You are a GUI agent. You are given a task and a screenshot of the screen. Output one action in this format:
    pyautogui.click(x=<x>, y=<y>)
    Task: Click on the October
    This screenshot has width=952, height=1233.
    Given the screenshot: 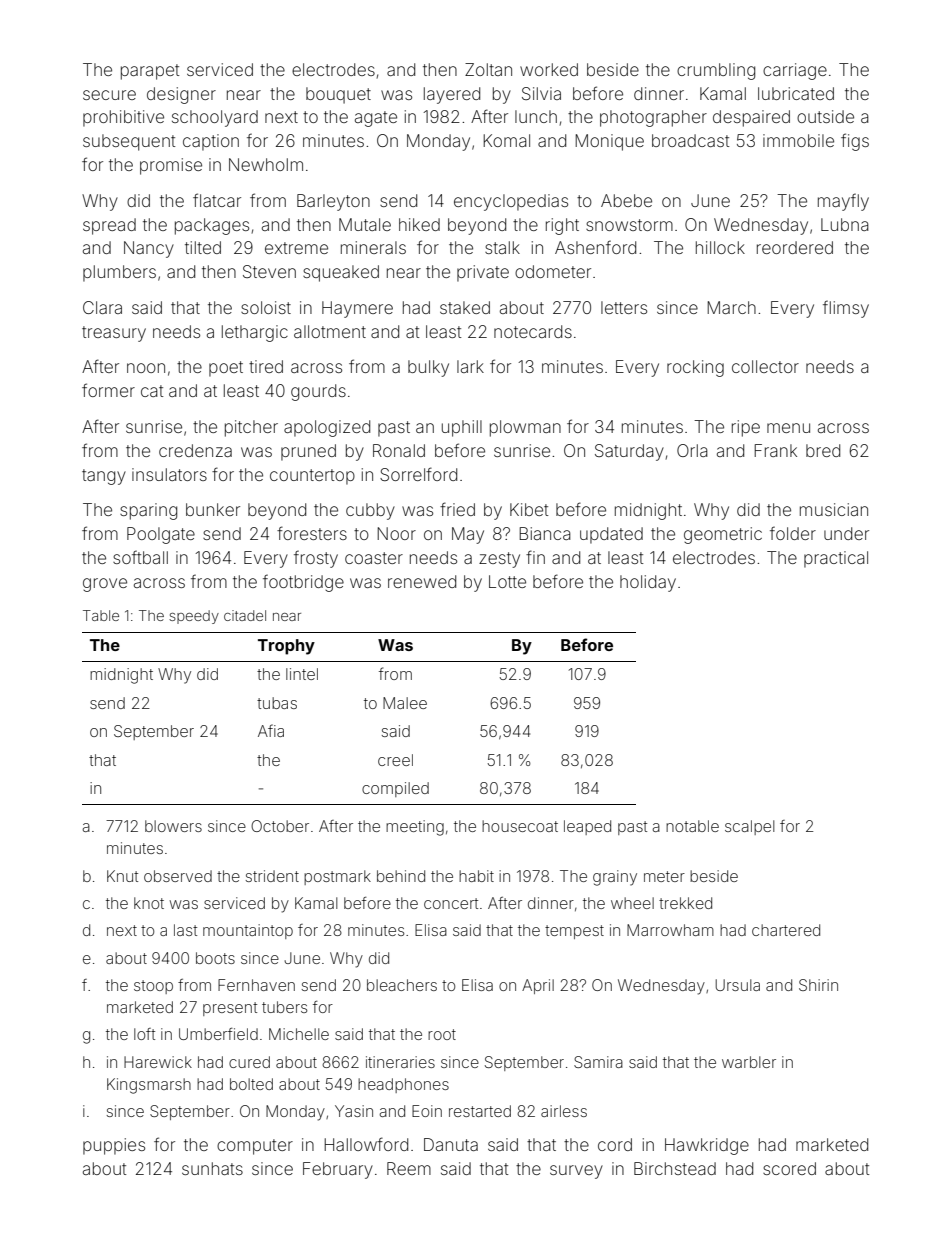 What is the action you would take?
    pyautogui.click(x=280, y=826)
